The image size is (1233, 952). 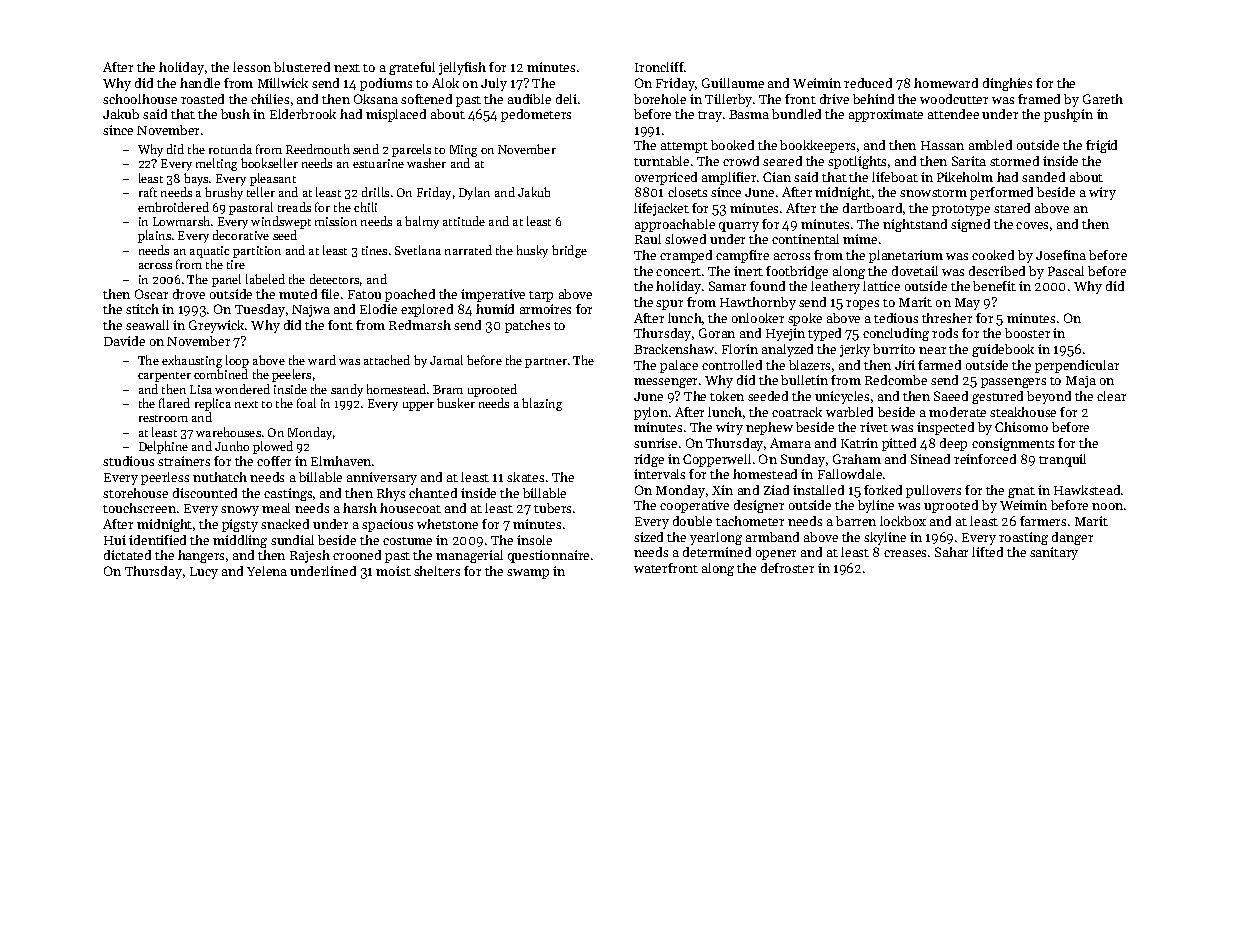 What do you see at coordinates (446, 360) in the screenshot?
I see `Jamal` at bounding box center [446, 360].
